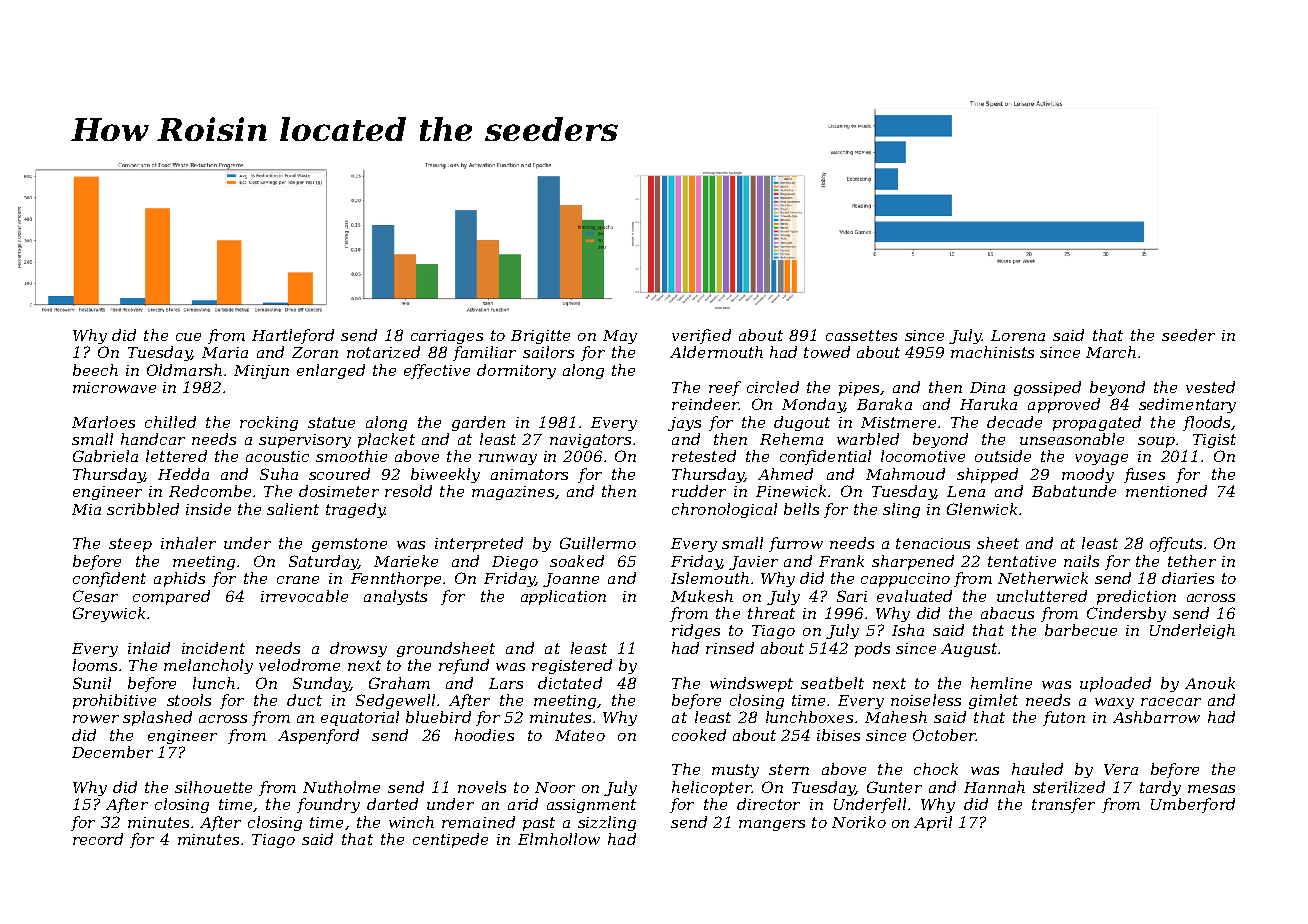  Describe the element at coordinates (213, 787) in the document. I see `silhouette` at that location.
